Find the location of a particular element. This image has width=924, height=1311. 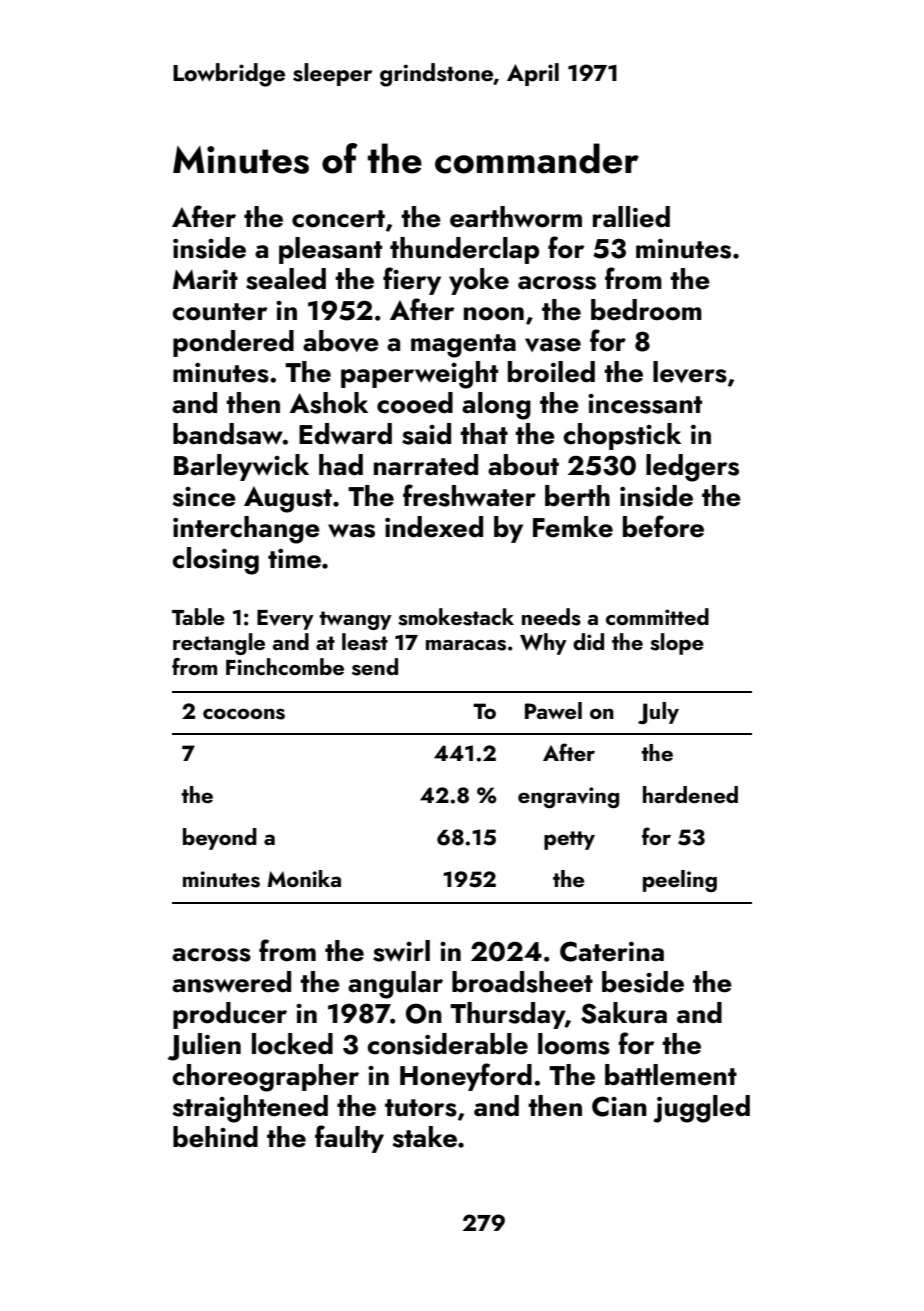

rallied is located at coordinates (631, 217).
